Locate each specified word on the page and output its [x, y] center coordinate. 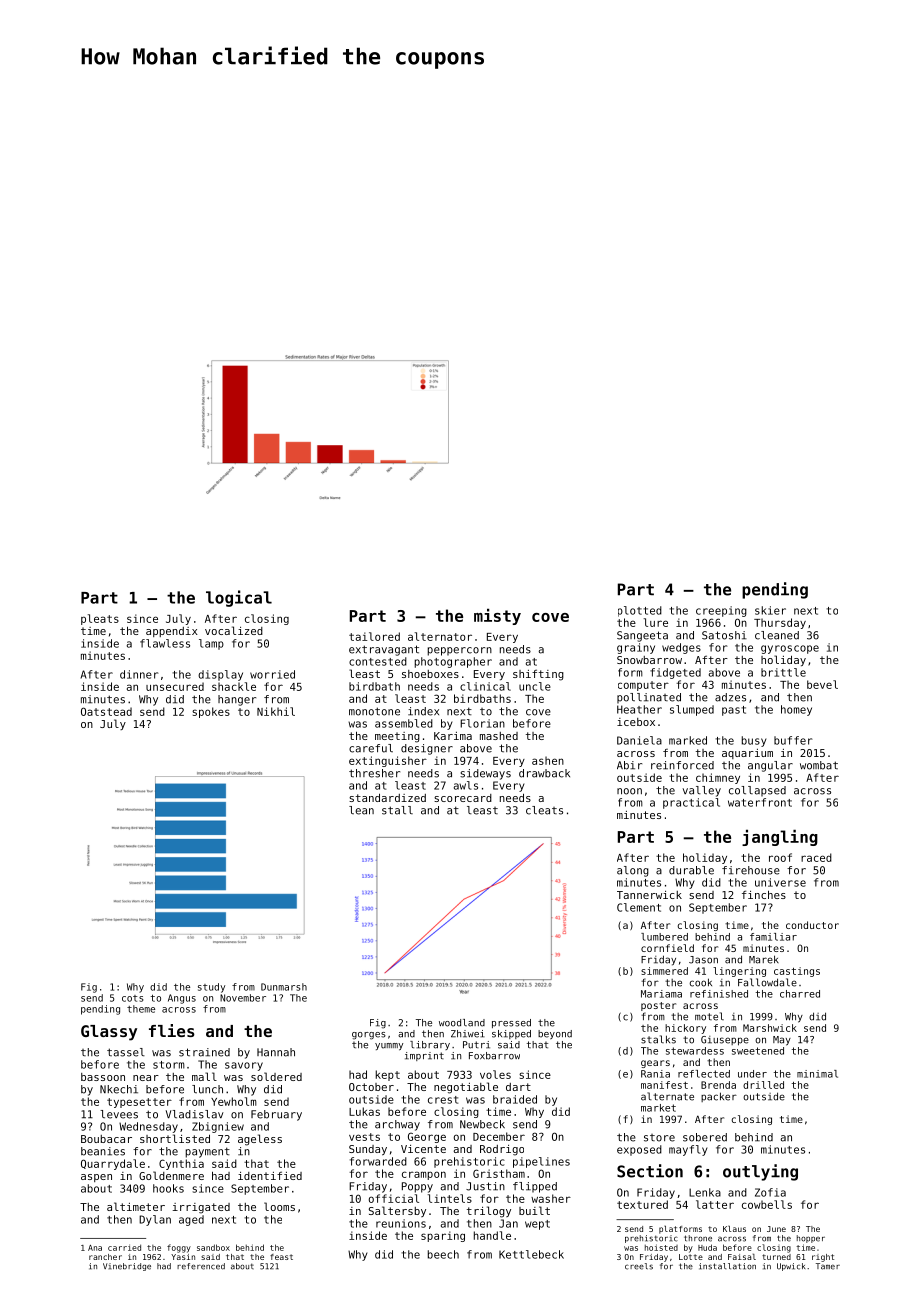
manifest [664, 1085]
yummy [389, 1046]
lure [656, 622]
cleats [544, 810]
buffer [793, 740]
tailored [374, 636]
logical [239, 598]
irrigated [201, 1208]
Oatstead [106, 711]
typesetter [139, 1103]
